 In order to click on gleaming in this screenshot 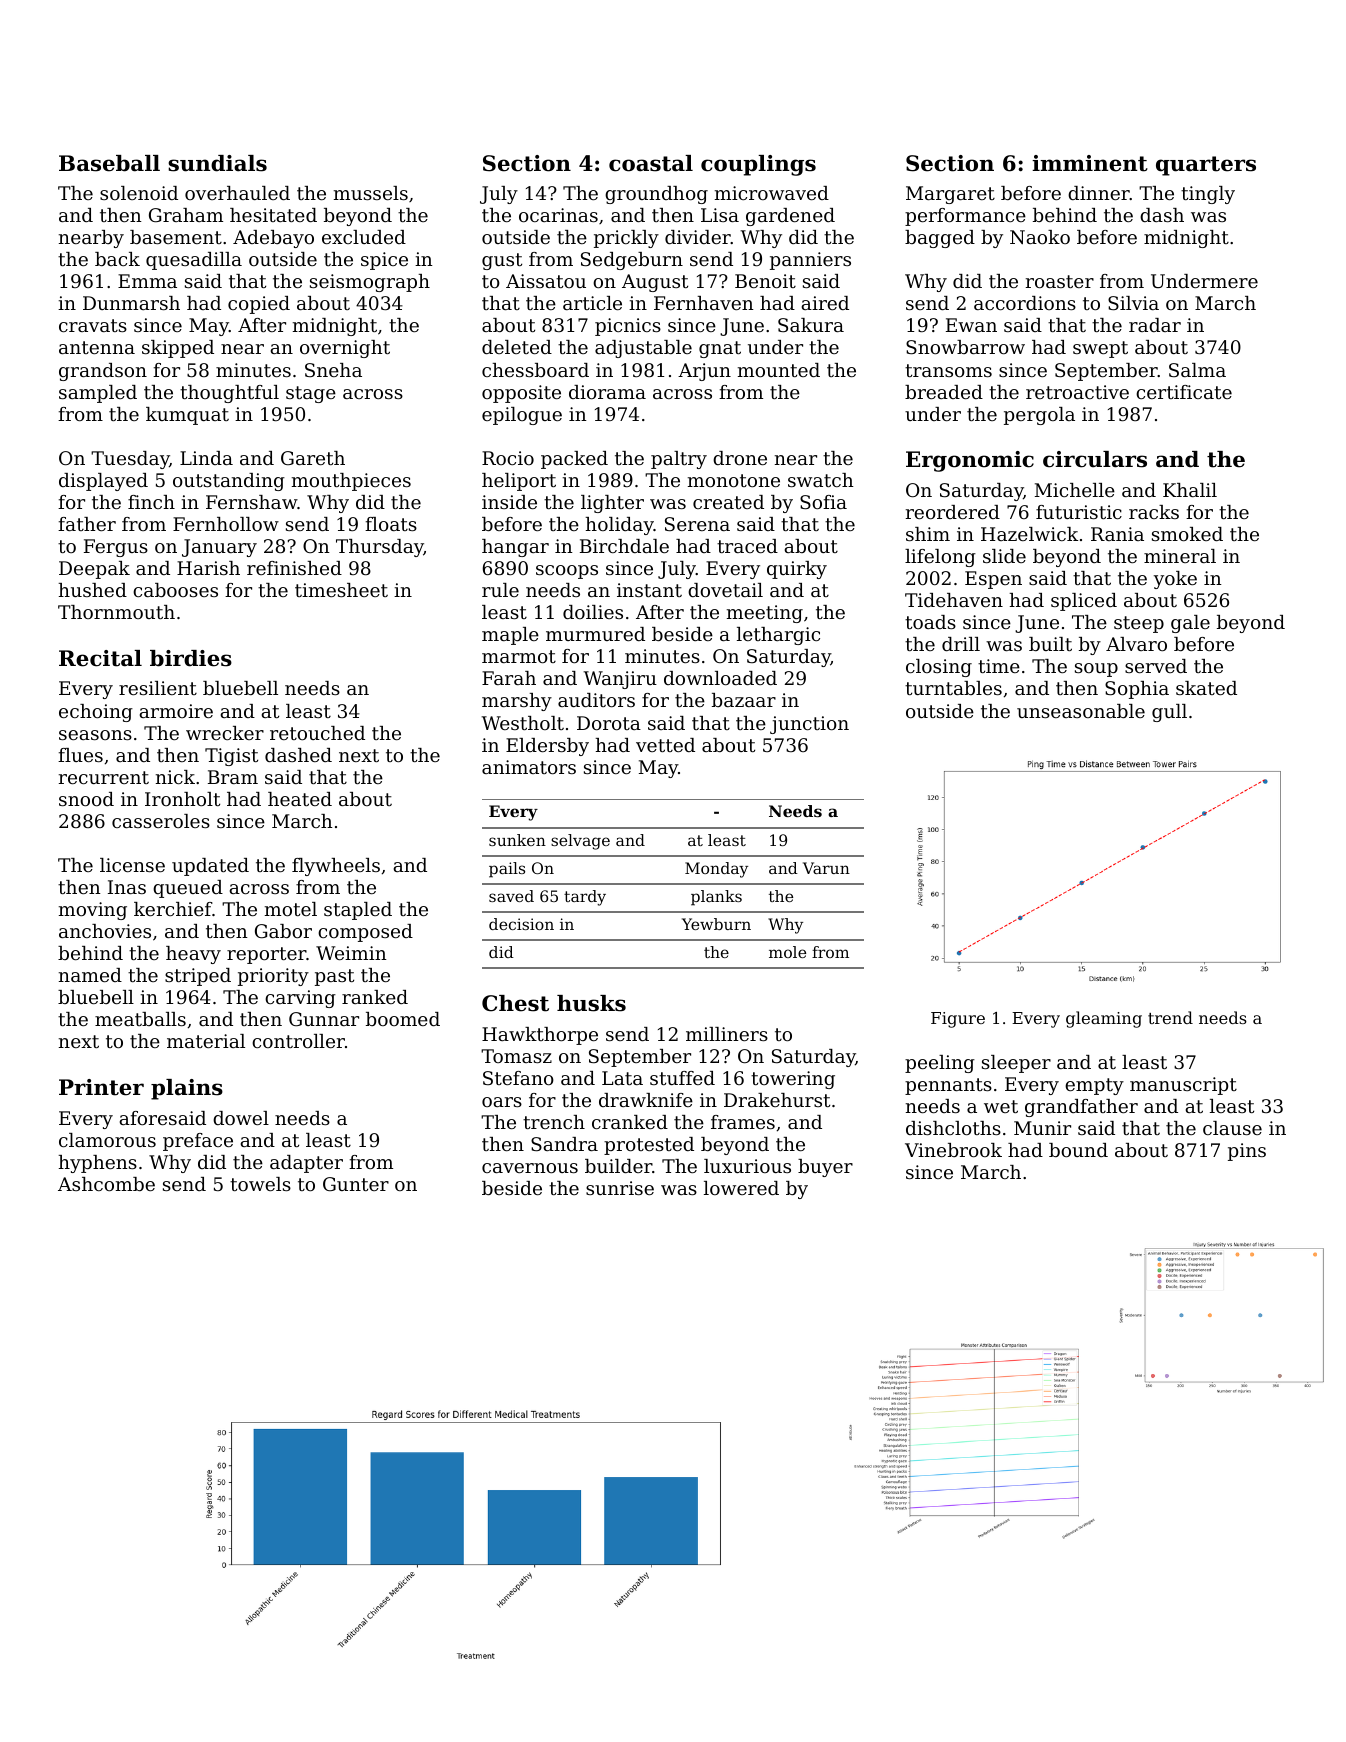, I will do `click(1104, 1019)`.
